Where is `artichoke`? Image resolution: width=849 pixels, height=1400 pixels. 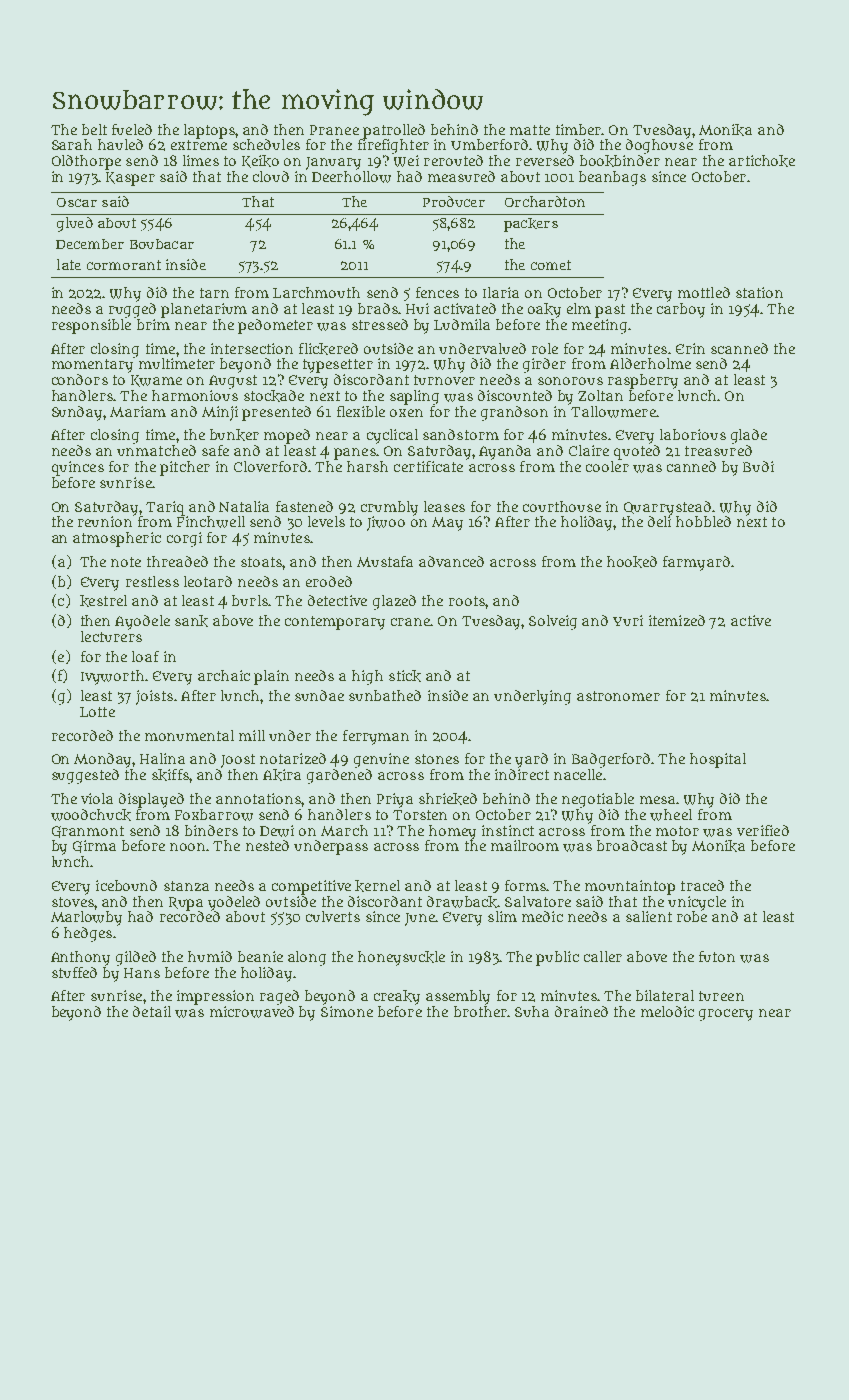 artichoke is located at coordinates (762, 161).
